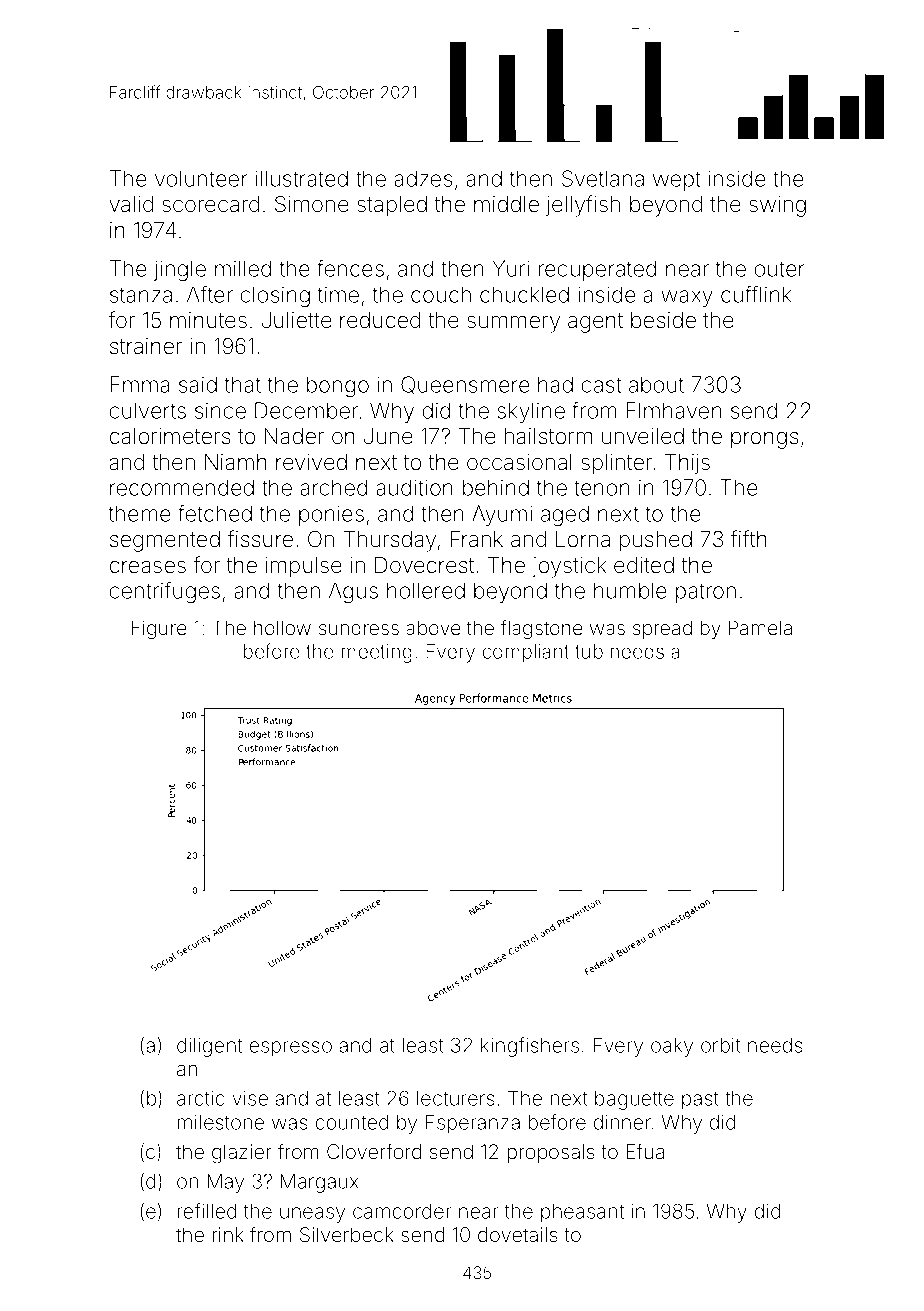 The width and height of the page is (924, 1311). I want to click on kingfishers, so click(530, 1047).
